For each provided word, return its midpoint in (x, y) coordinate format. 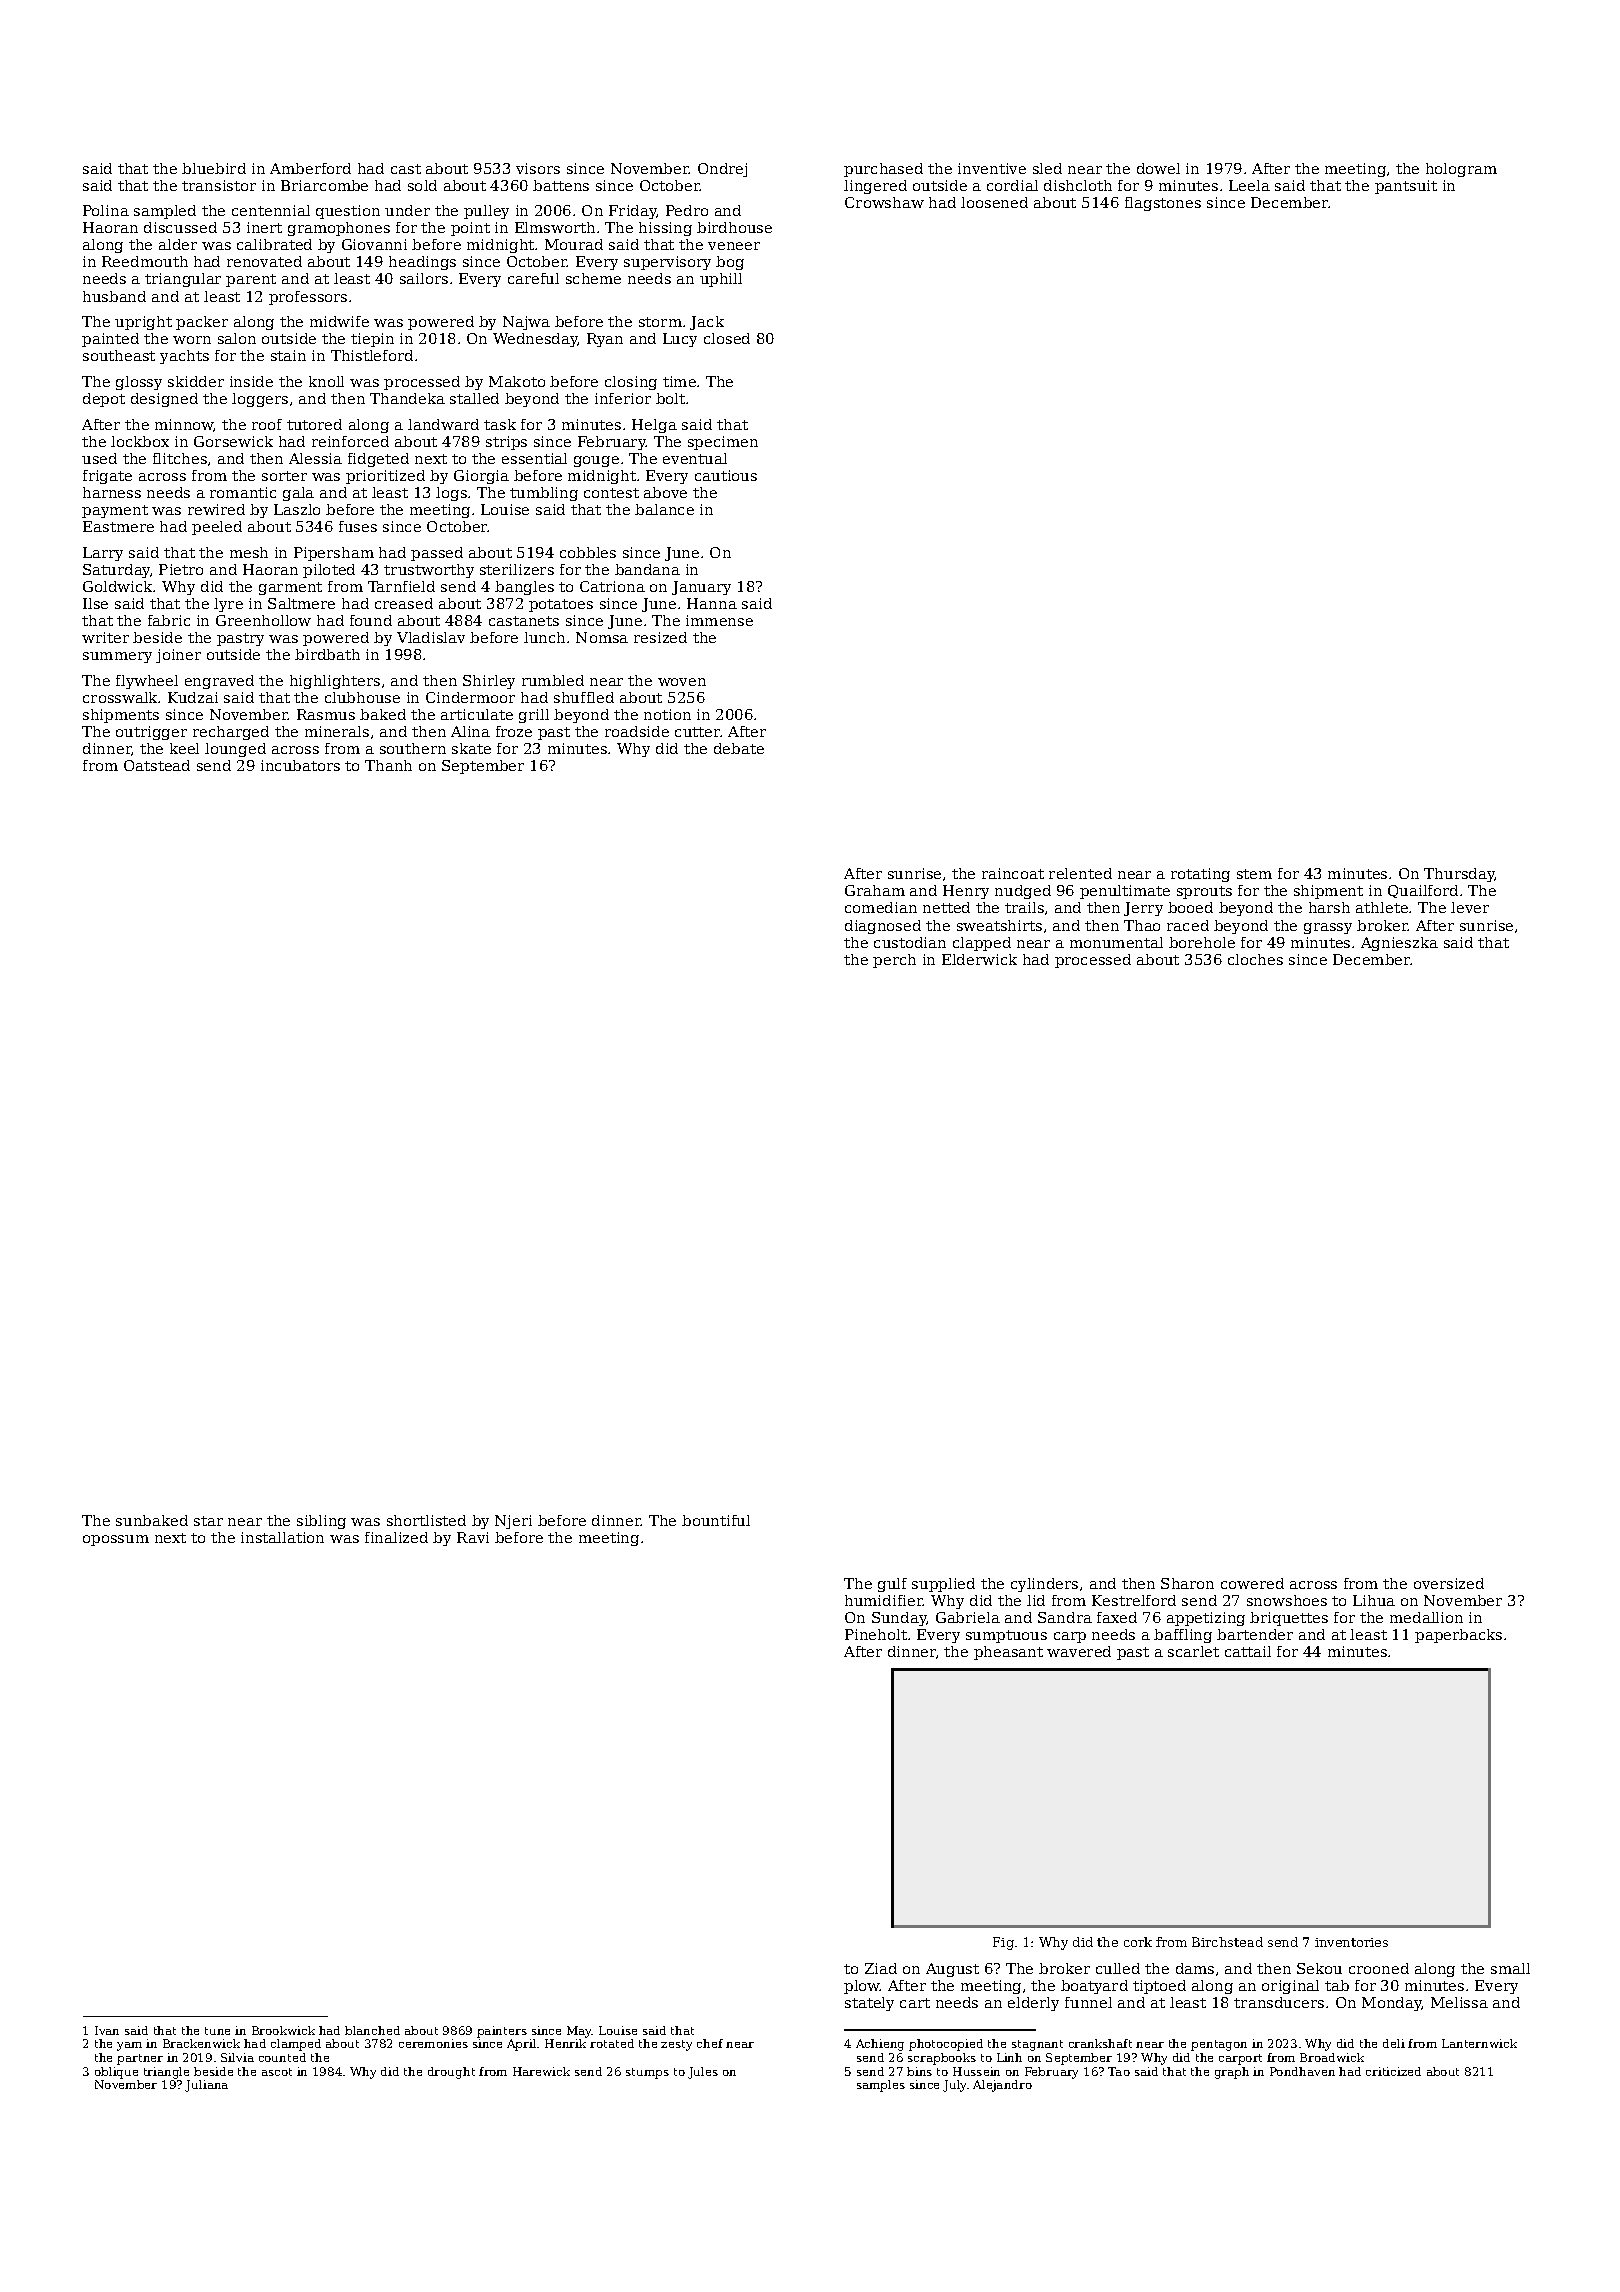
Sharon (1187, 1583)
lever (1470, 907)
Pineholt (876, 1634)
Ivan (107, 2030)
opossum (116, 1540)
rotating (1200, 875)
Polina (106, 210)
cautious (726, 475)
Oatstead (157, 765)
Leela (1249, 185)
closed (727, 338)
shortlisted (426, 1520)
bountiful (716, 1520)
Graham (875, 890)
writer (105, 637)
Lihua (1374, 1600)
